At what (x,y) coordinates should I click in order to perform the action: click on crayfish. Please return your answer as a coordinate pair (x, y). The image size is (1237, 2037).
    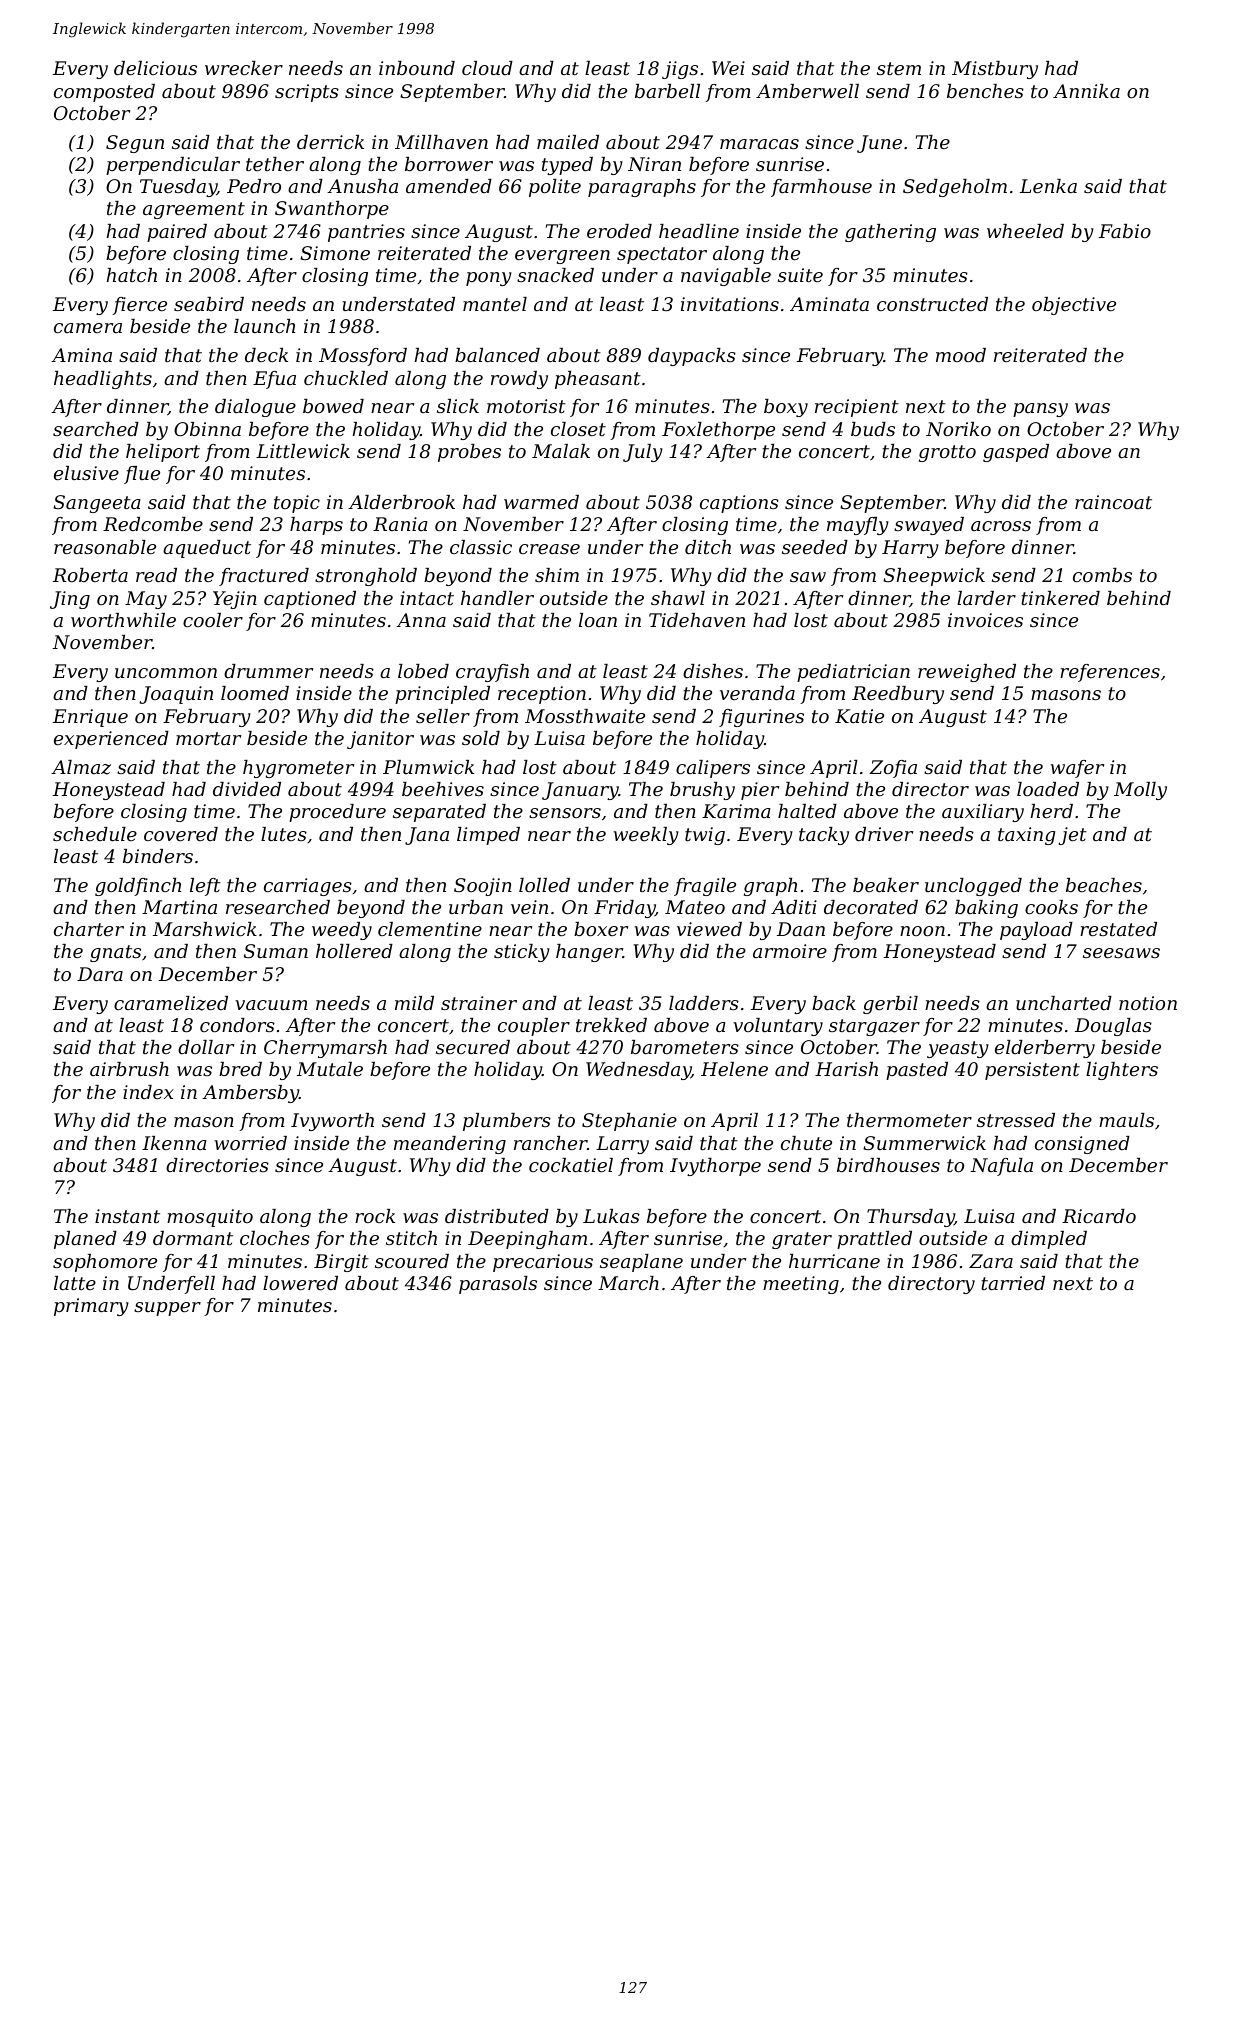
    Looking at the image, I should click on (492, 673).
